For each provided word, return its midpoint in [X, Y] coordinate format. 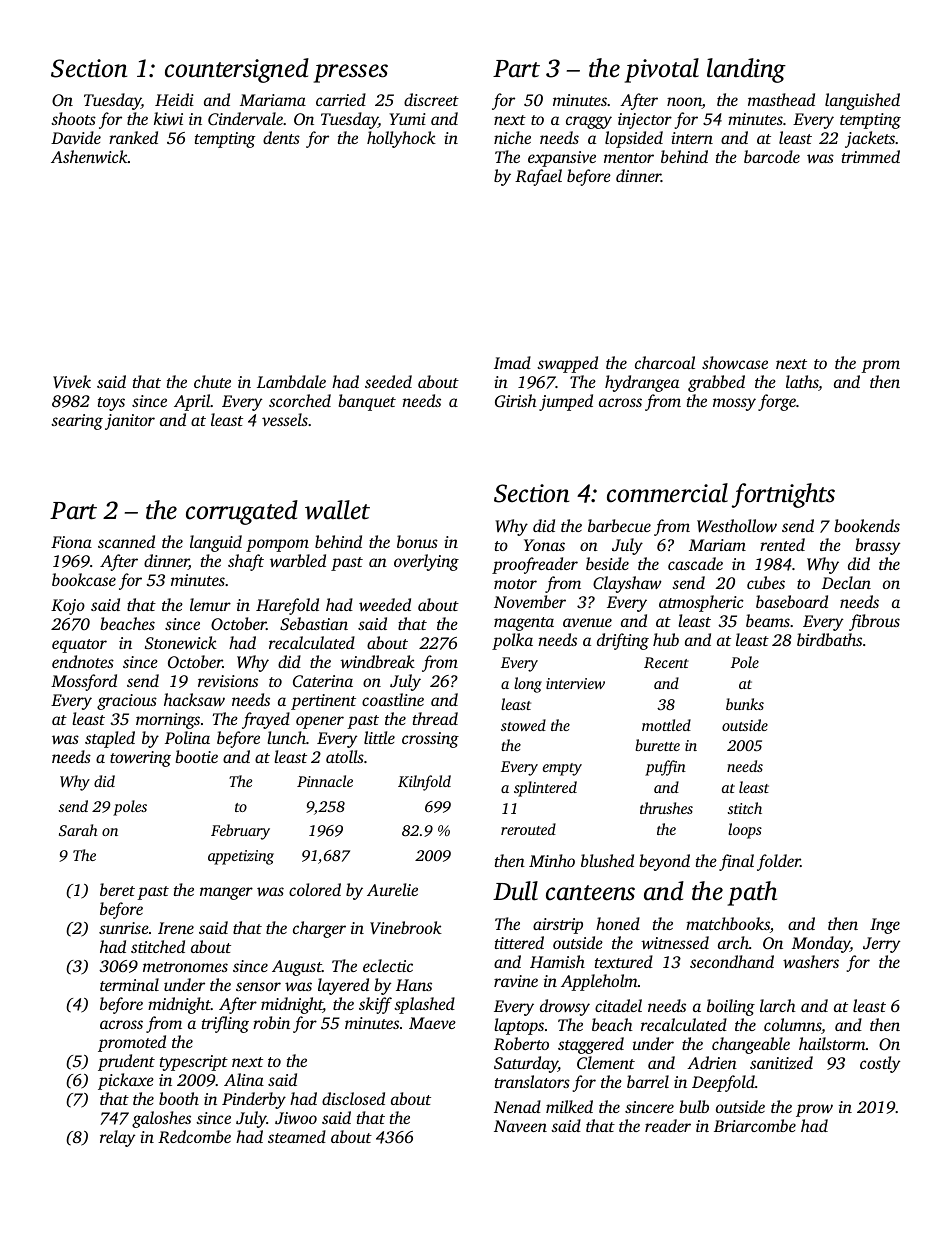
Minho [552, 860]
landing [746, 70]
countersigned [237, 70]
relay [118, 1138]
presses [351, 73]
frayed [266, 720]
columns [792, 1024]
